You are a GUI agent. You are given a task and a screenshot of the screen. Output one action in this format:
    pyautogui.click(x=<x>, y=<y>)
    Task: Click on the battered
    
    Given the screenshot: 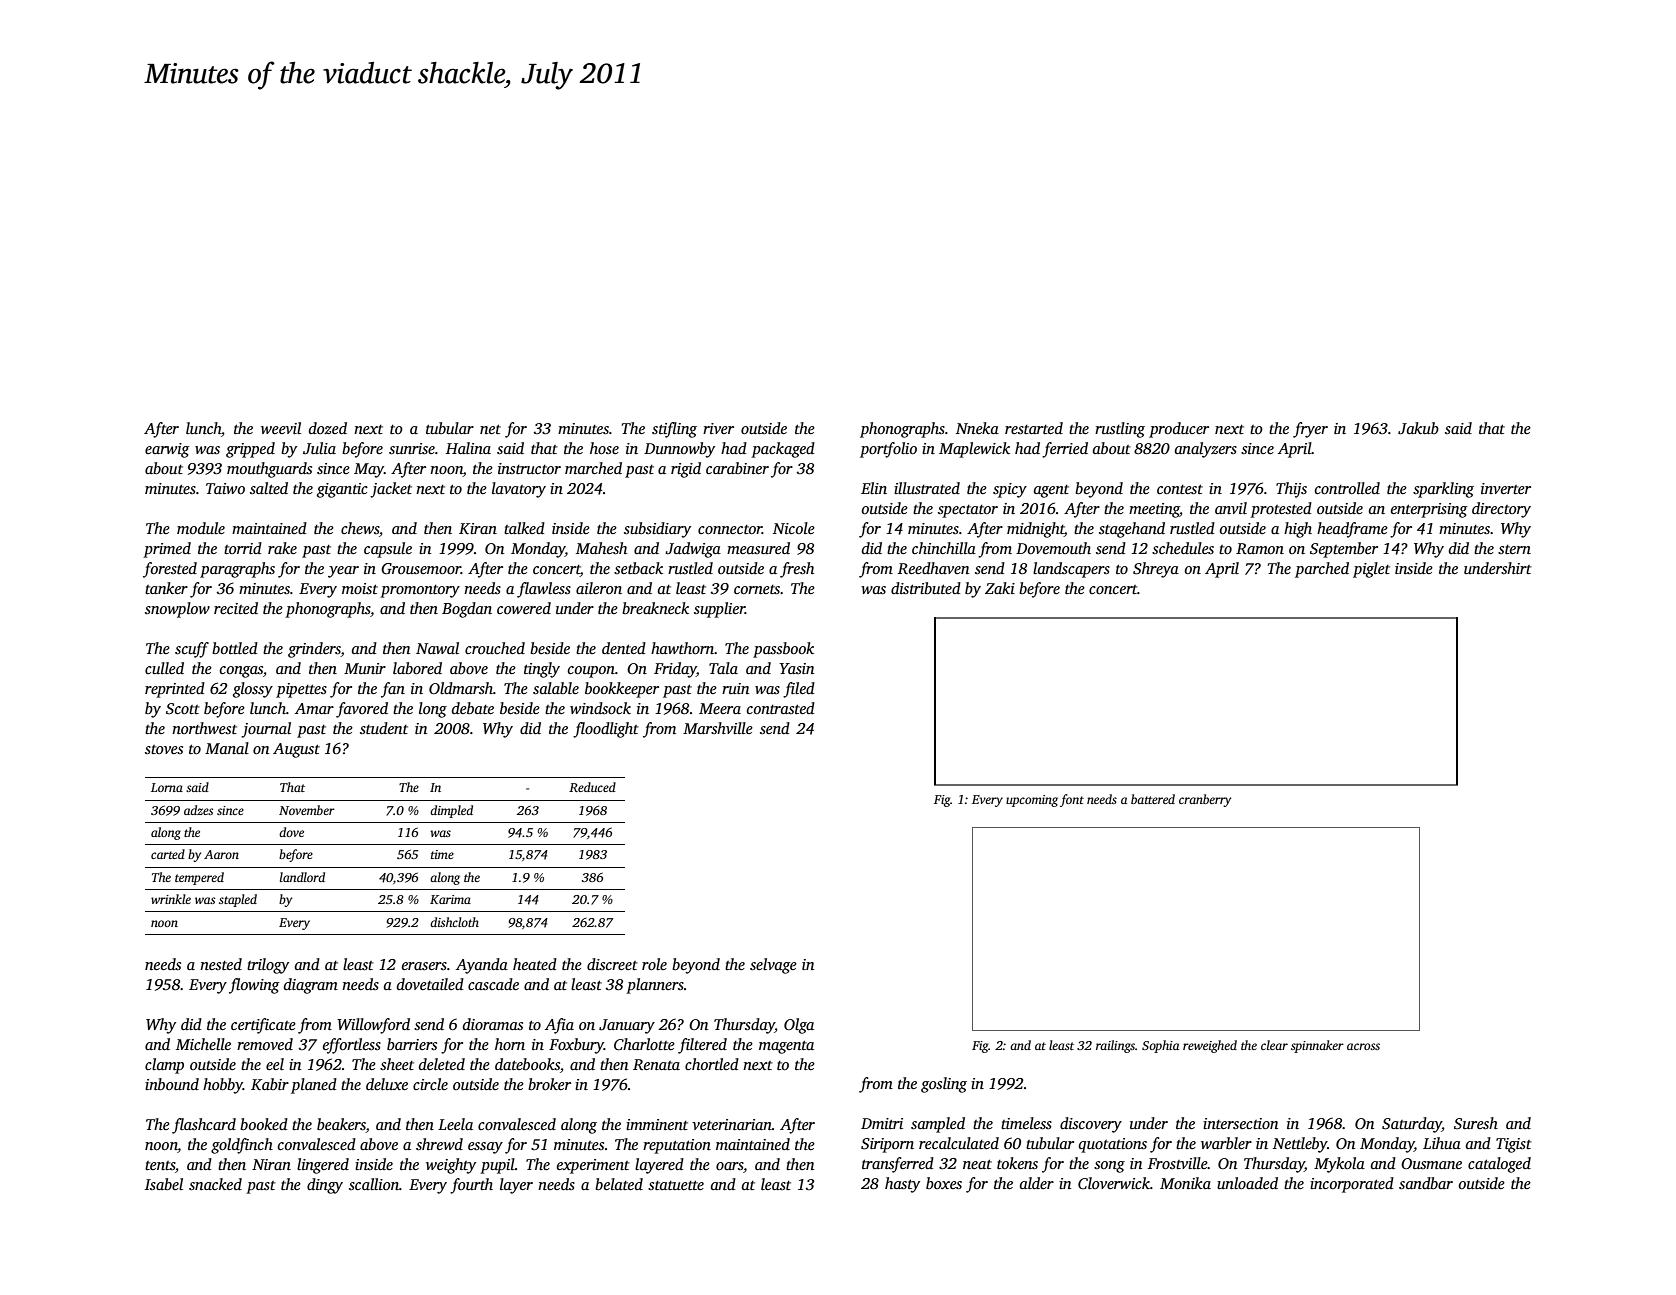 What is the action you would take?
    pyautogui.click(x=1153, y=799)
